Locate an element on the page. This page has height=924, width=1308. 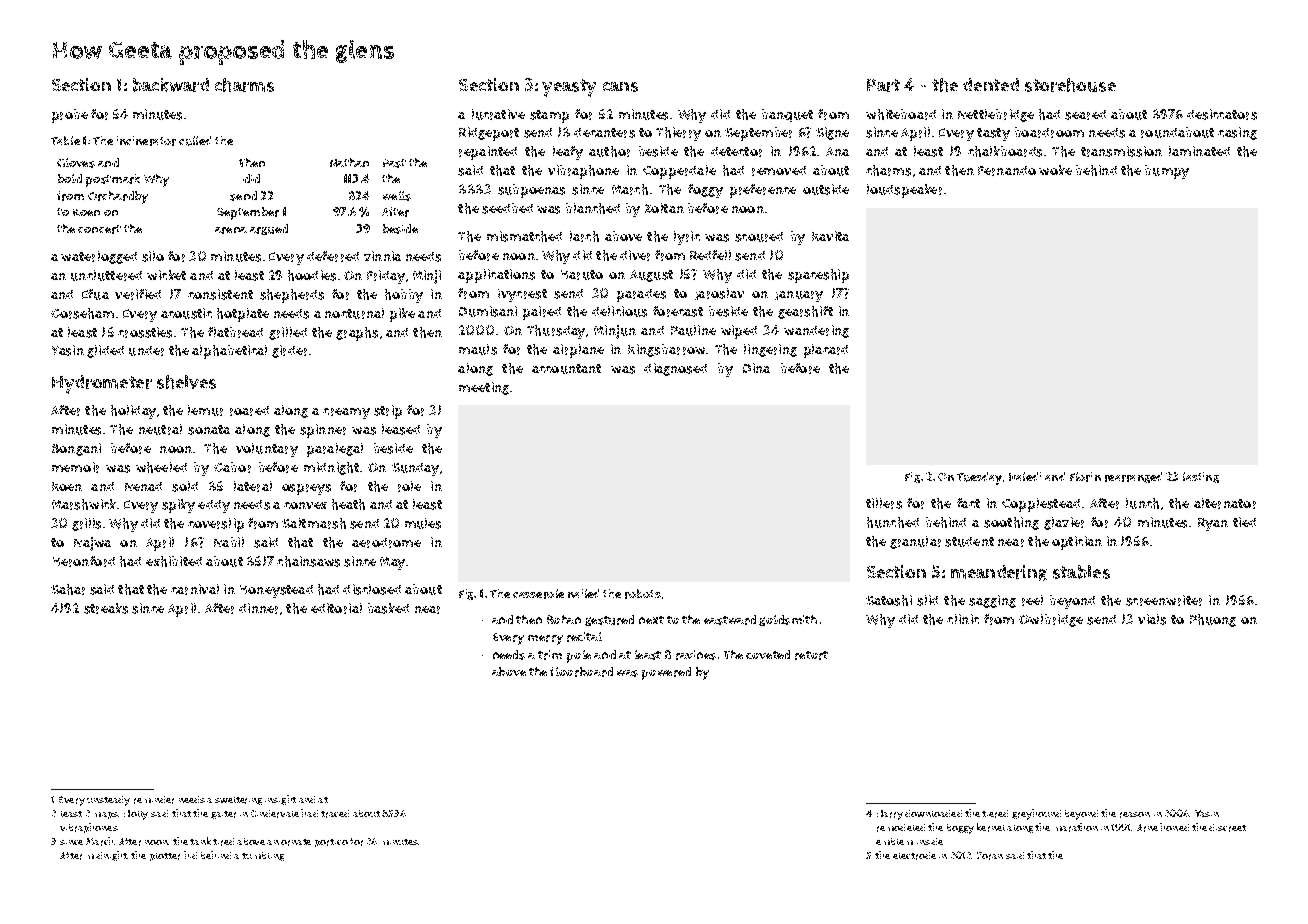
insight is located at coordinates (280, 800).
